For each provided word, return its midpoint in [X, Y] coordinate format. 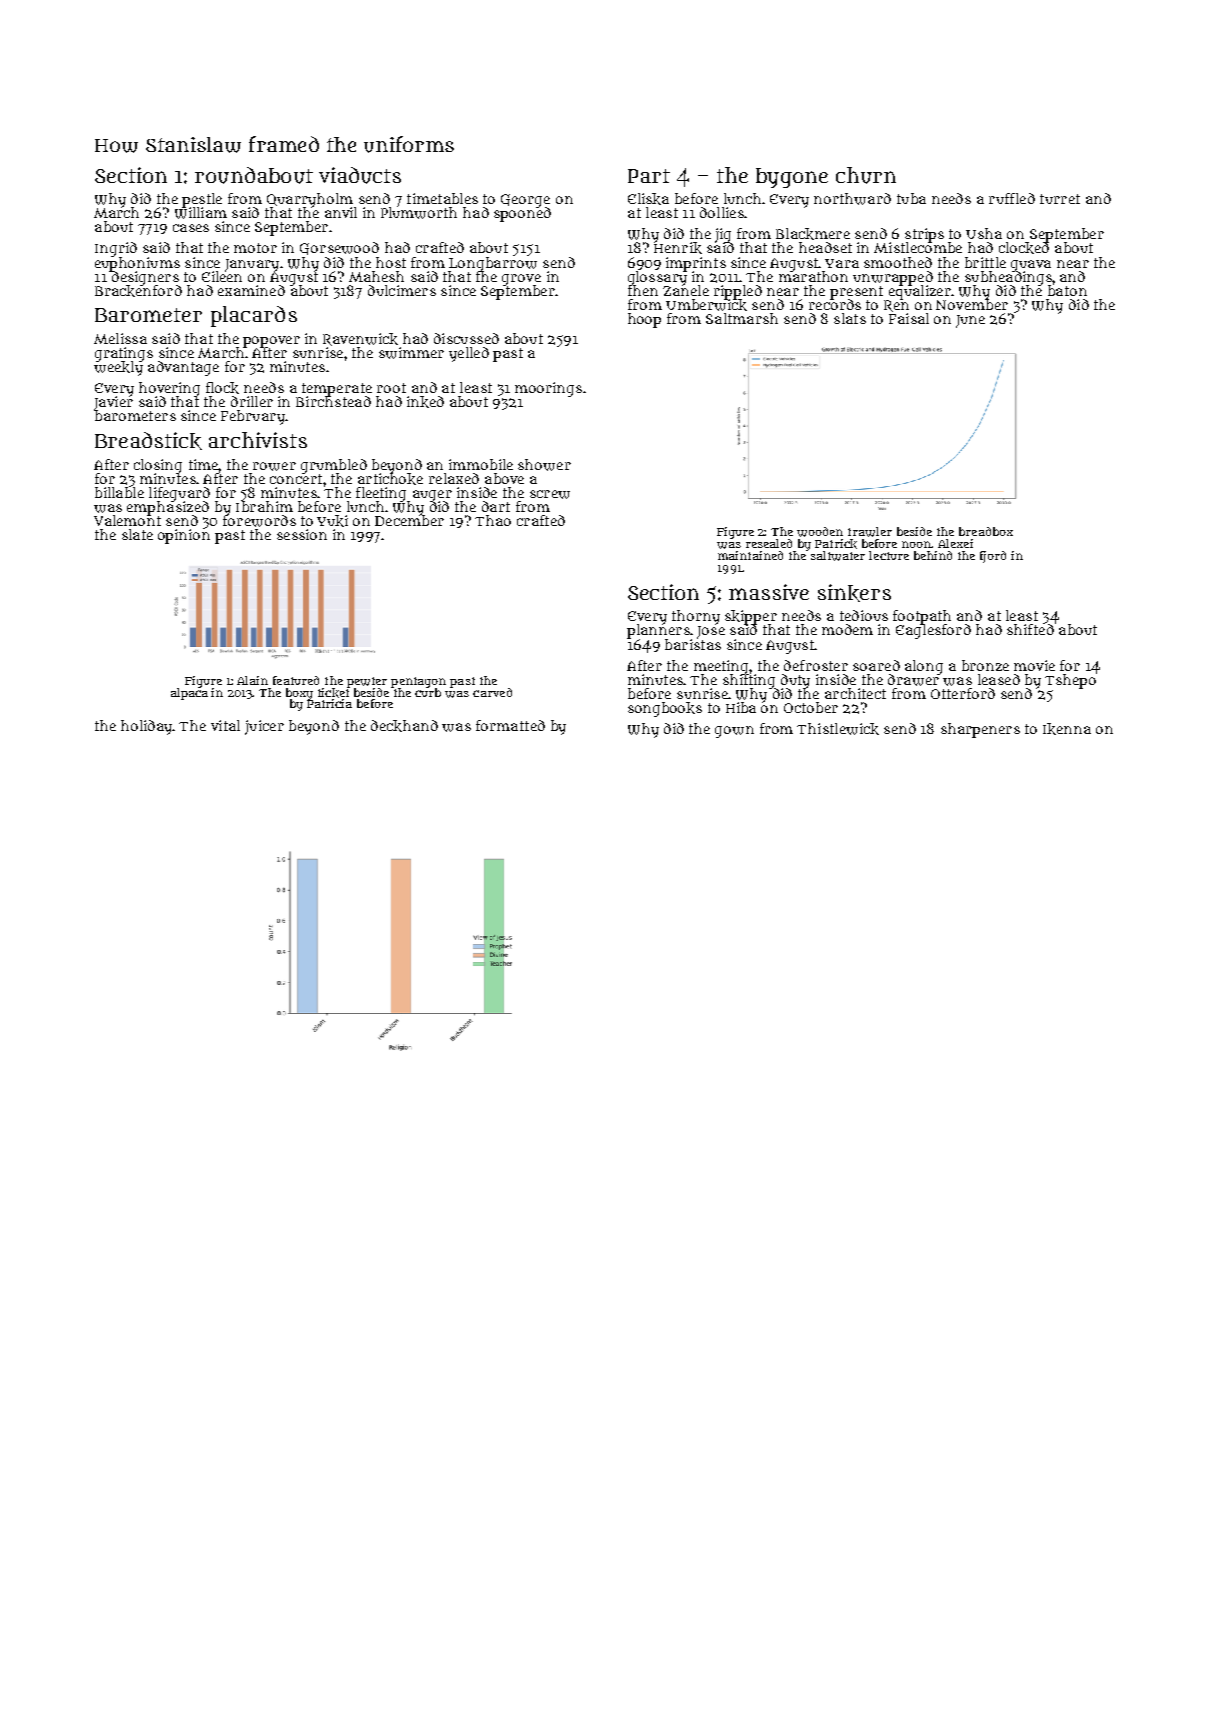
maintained [750, 555]
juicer [264, 727]
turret [1060, 199]
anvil [341, 212]
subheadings [1008, 278]
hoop [644, 320]
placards [254, 316]
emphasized [168, 508]
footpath [922, 617]
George [525, 201]
